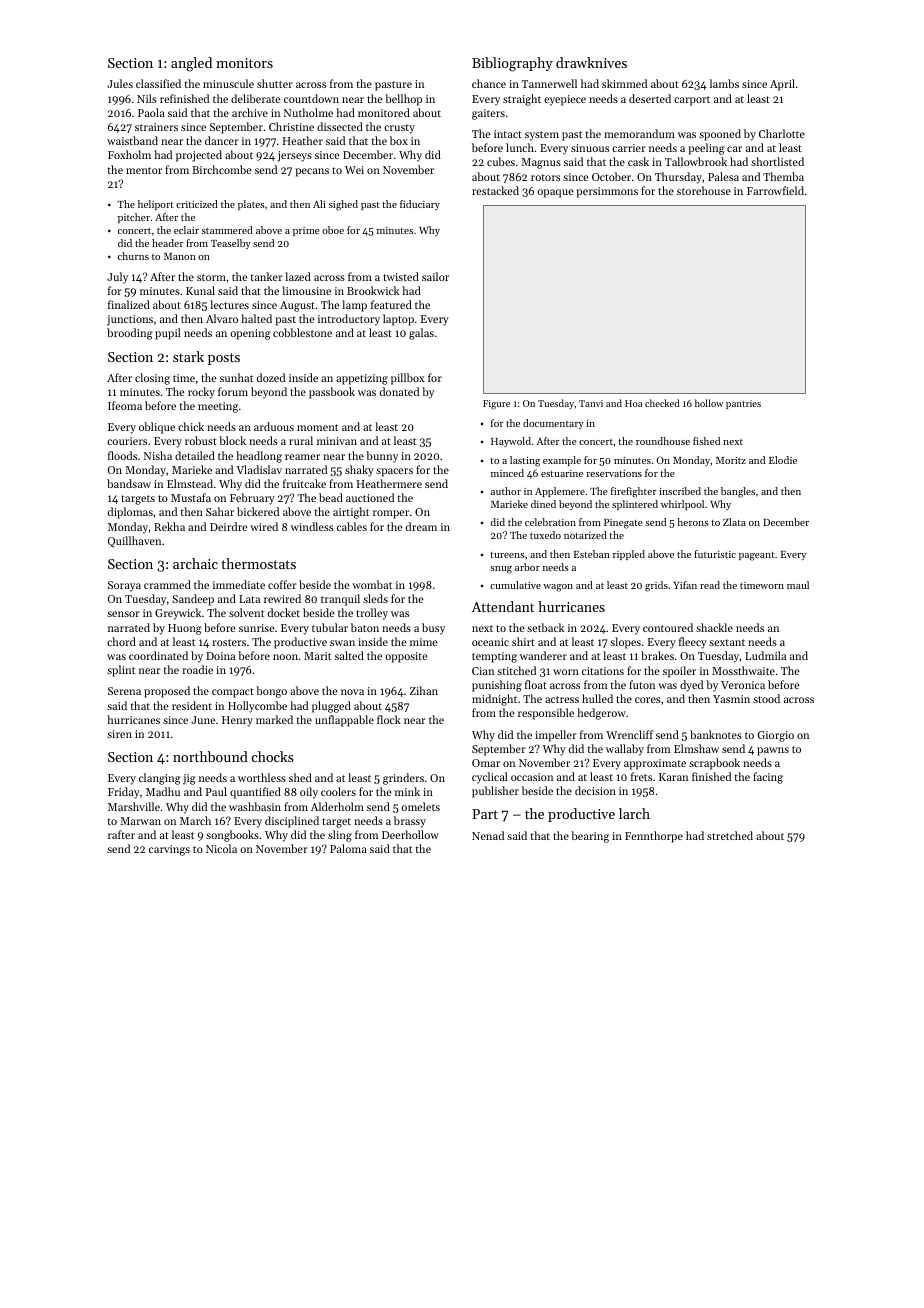 The image size is (924, 1308). Describe the element at coordinates (399, 391) in the page. I see `donated` at that location.
